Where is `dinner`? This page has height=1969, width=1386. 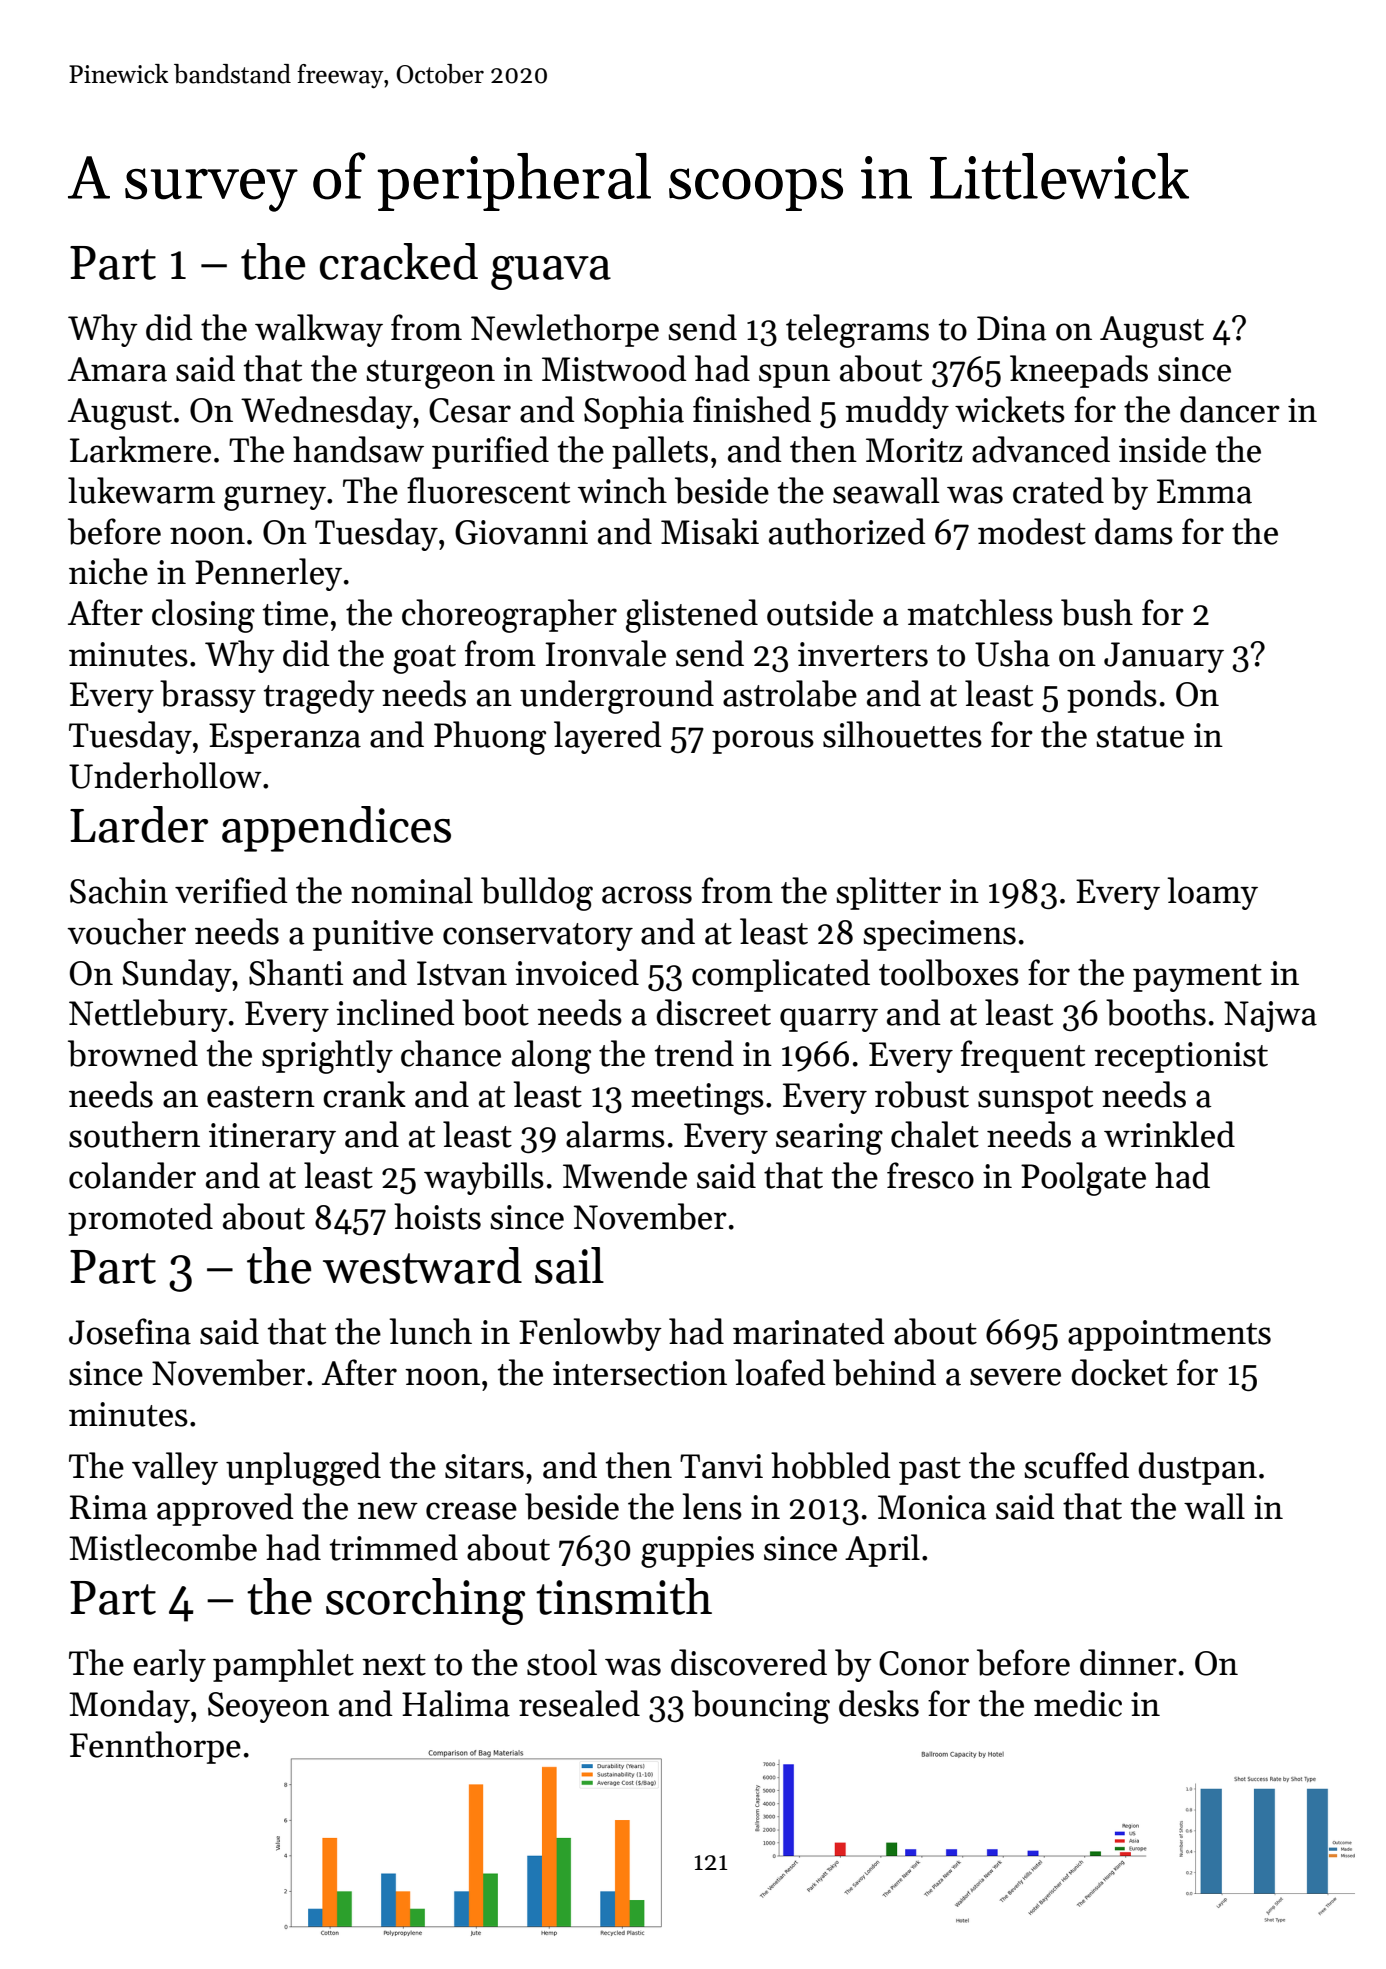
dinner is located at coordinates (1128, 1662).
